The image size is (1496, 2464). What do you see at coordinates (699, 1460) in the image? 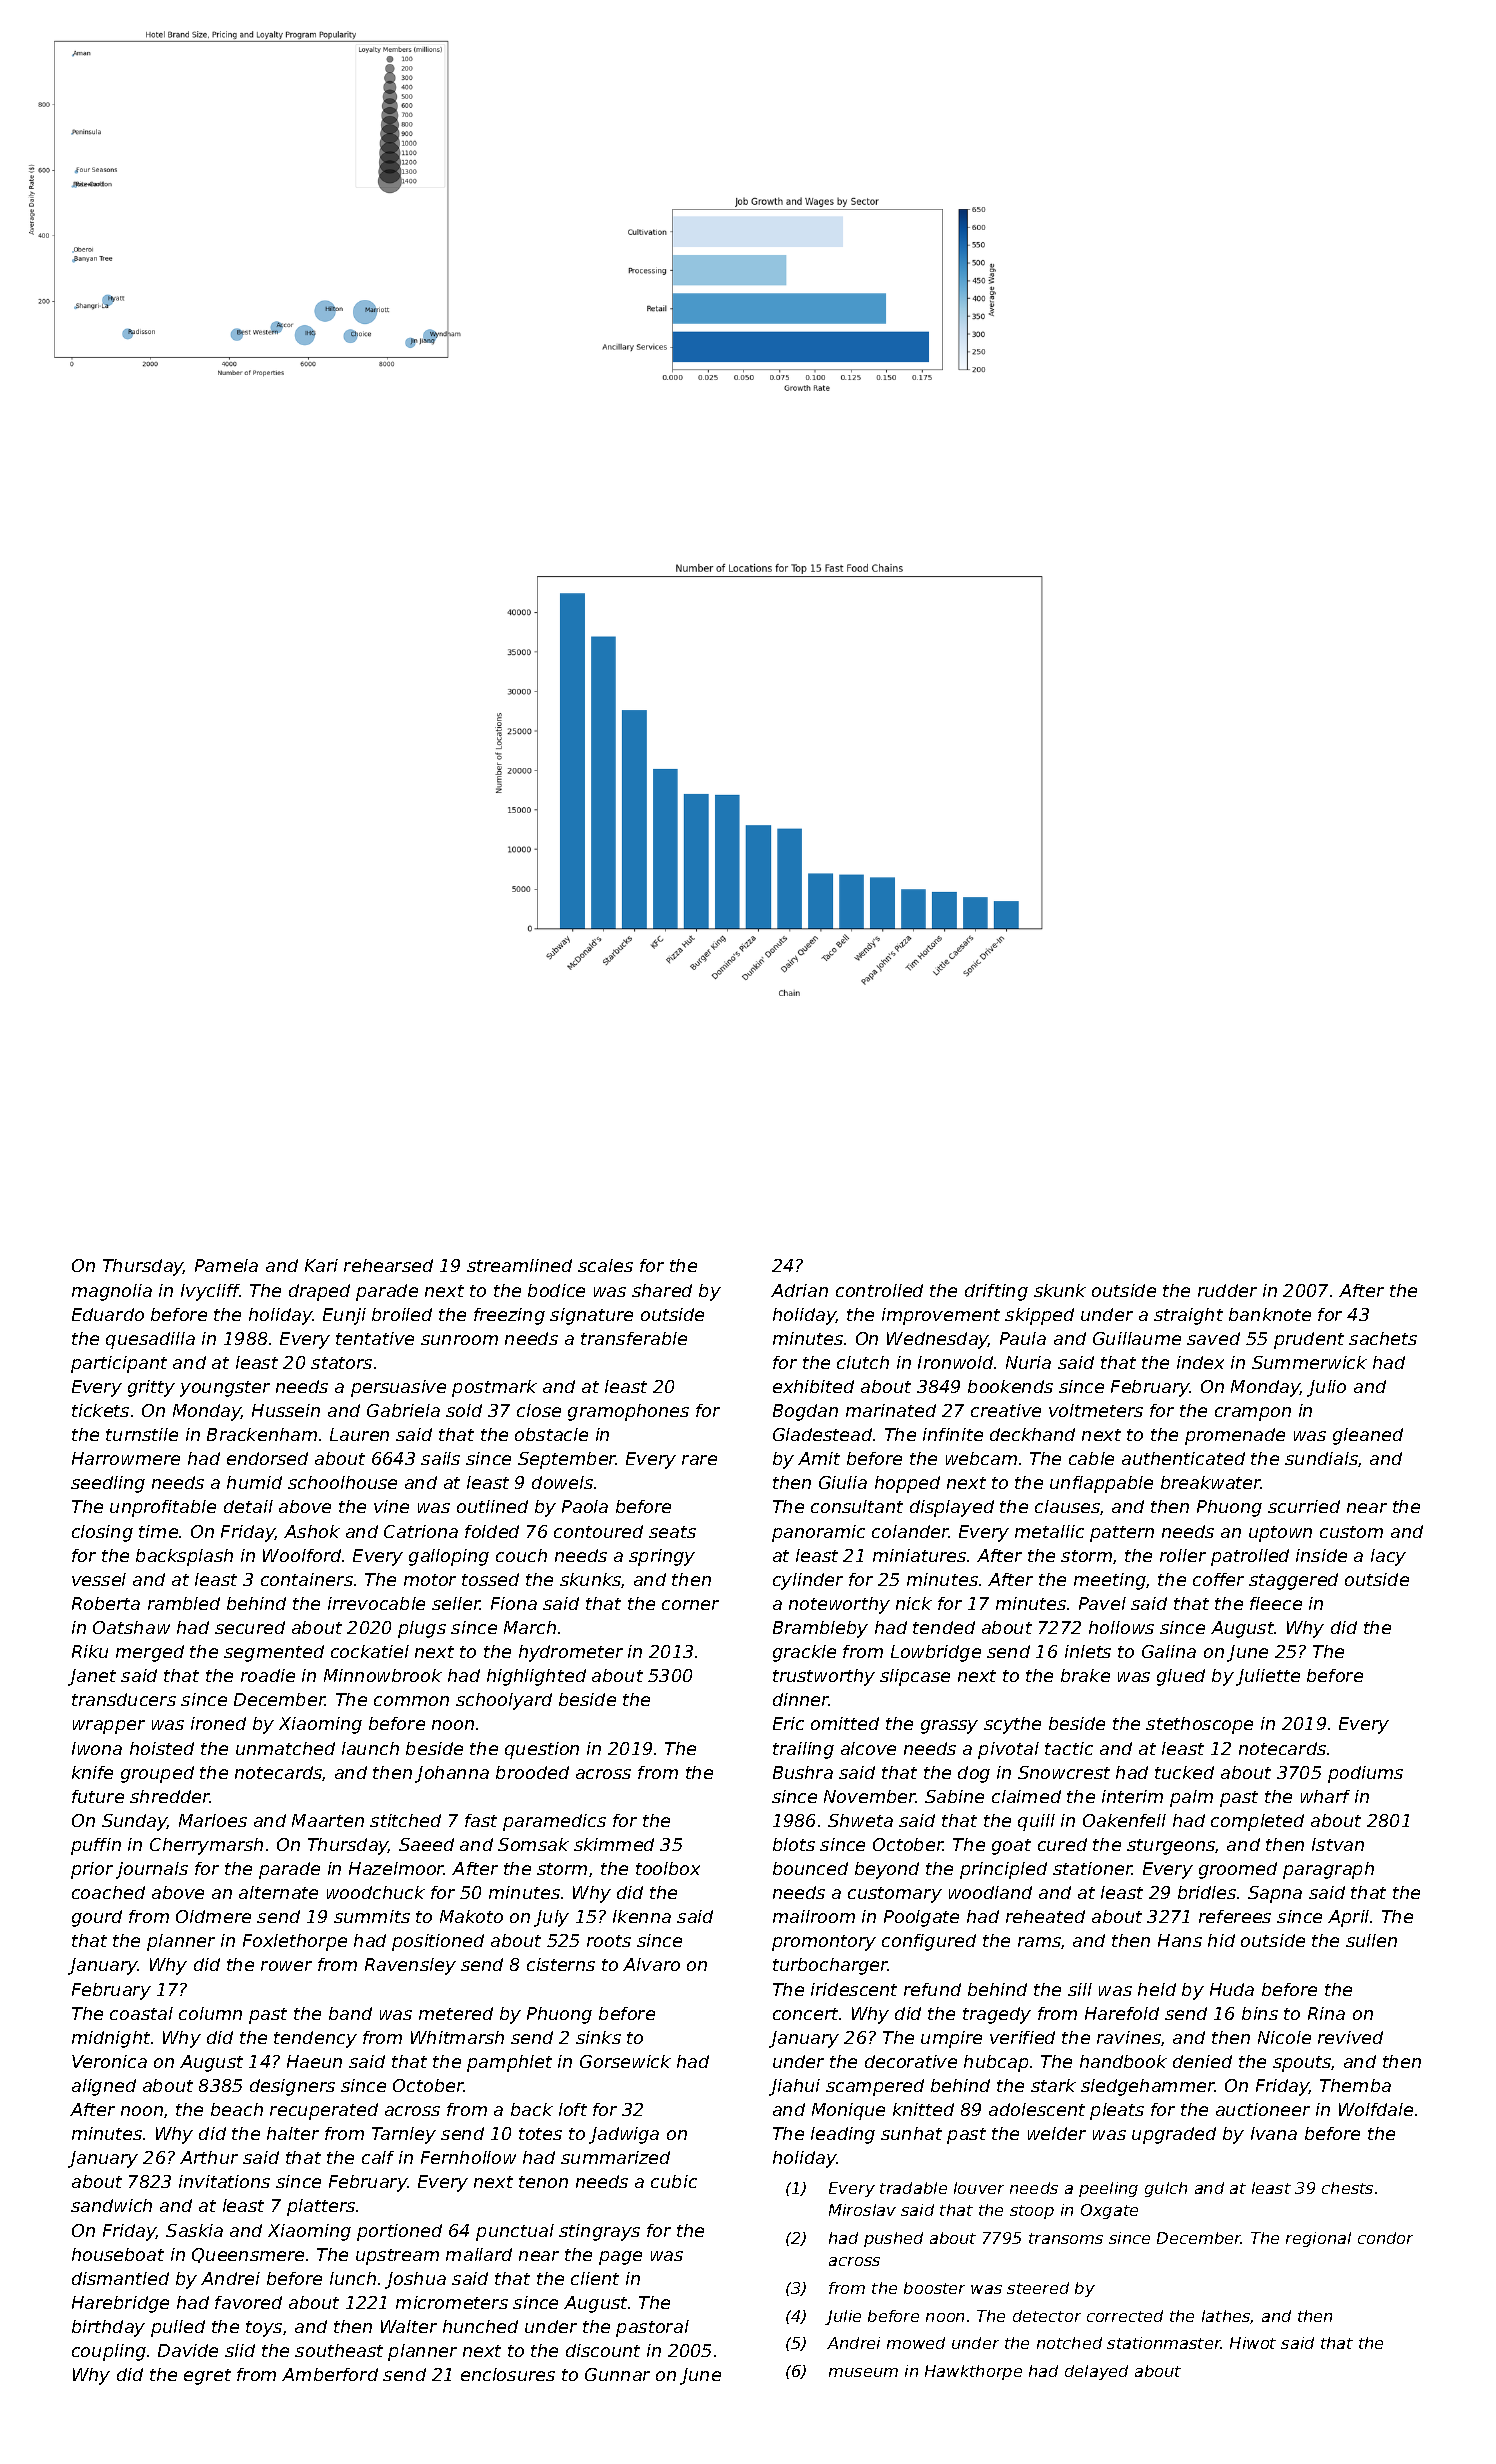
I see `rare` at bounding box center [699, 1460].
